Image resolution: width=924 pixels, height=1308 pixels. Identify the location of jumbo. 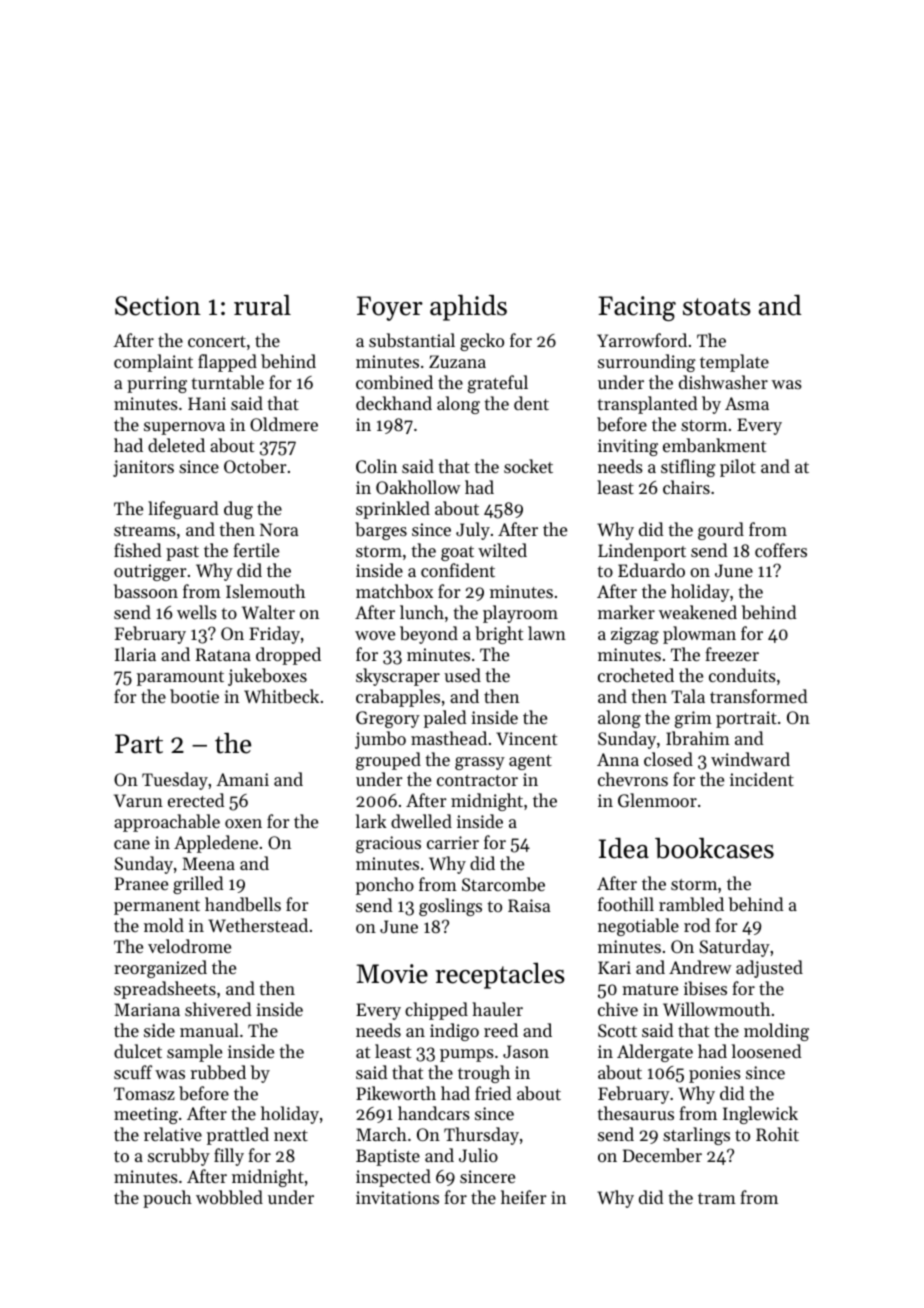
(380, 740).
